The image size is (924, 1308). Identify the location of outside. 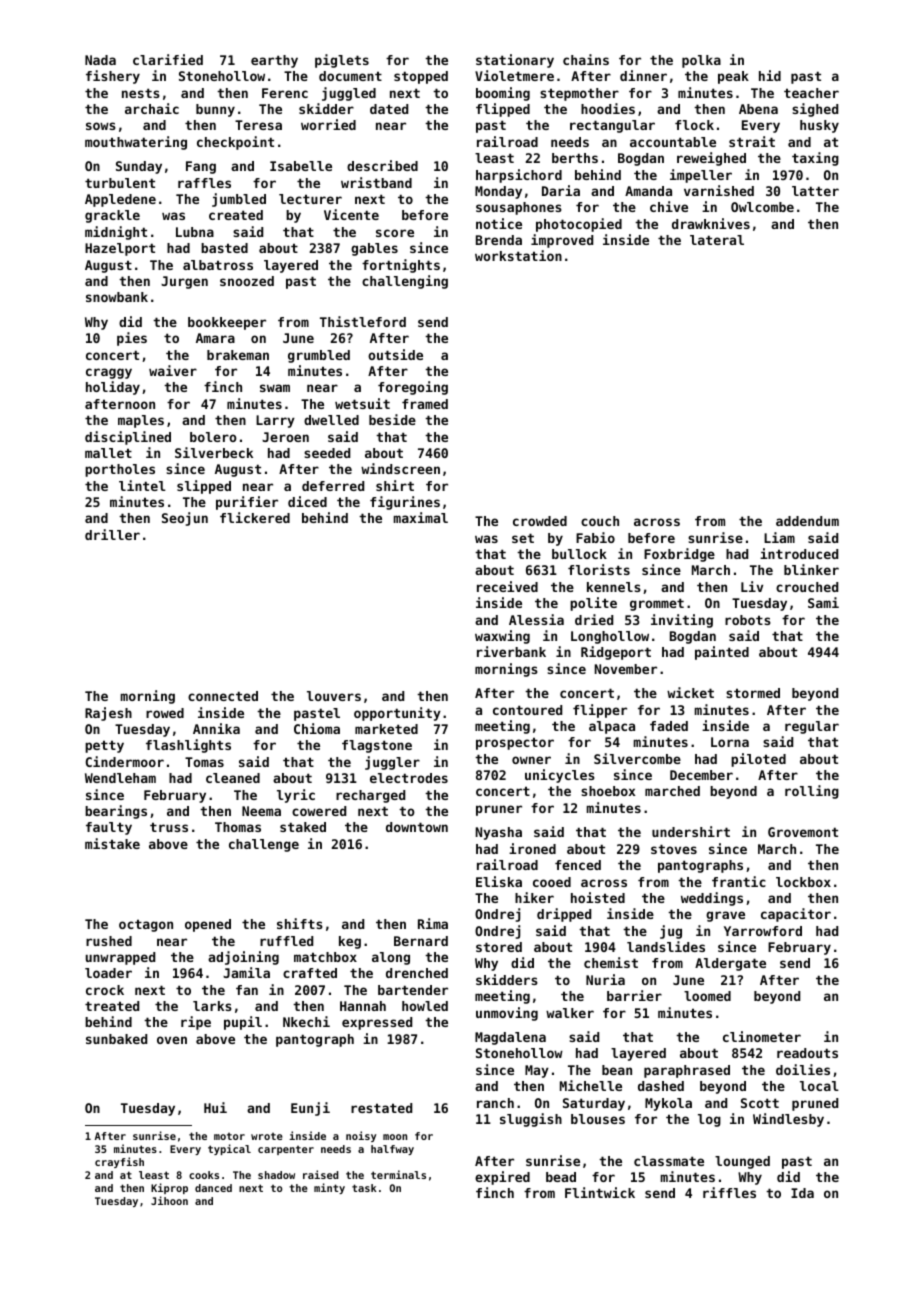
(395, 354).
